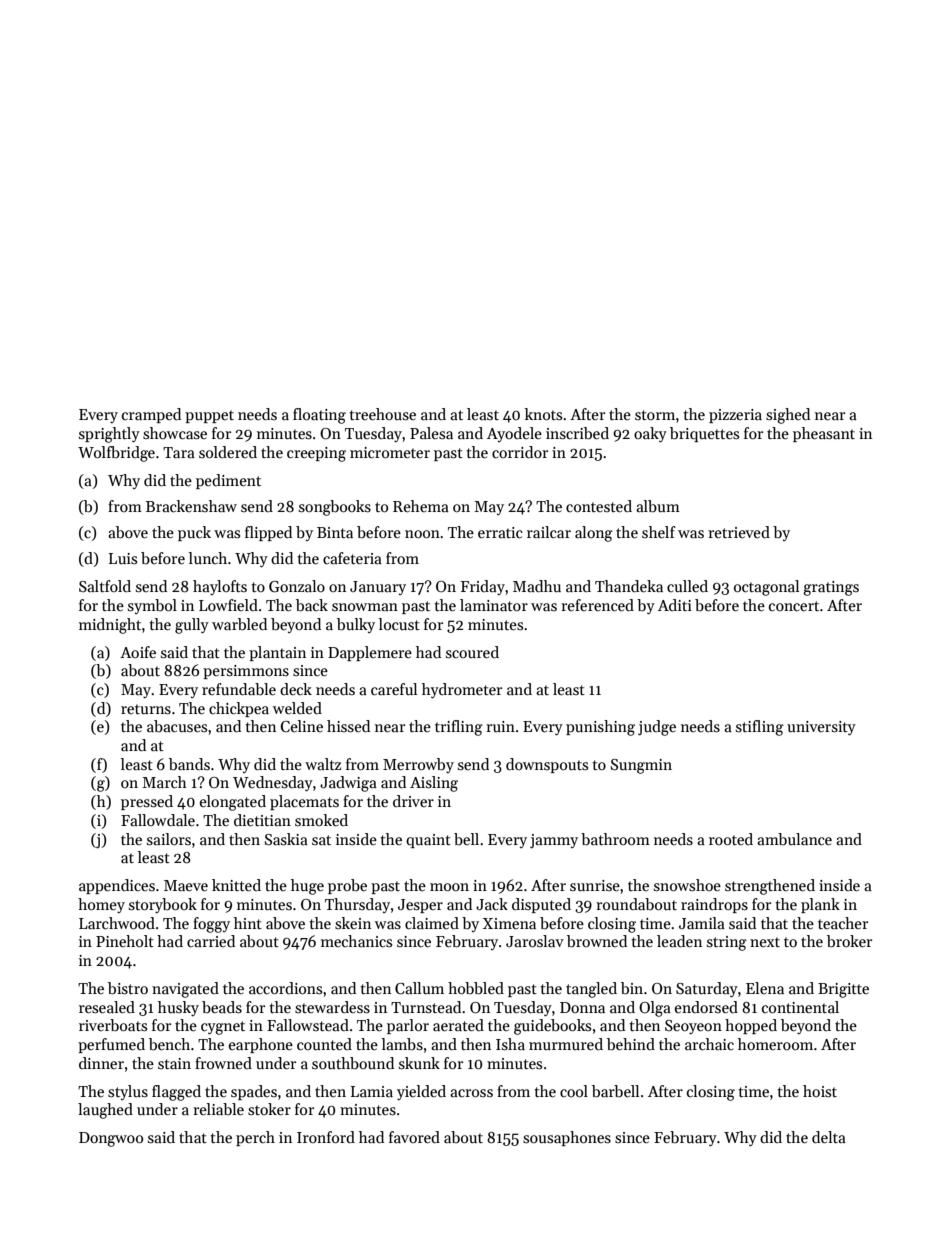 This screenshot has width=952, height=1233. I want to click on perch, so click(255, 1138).
